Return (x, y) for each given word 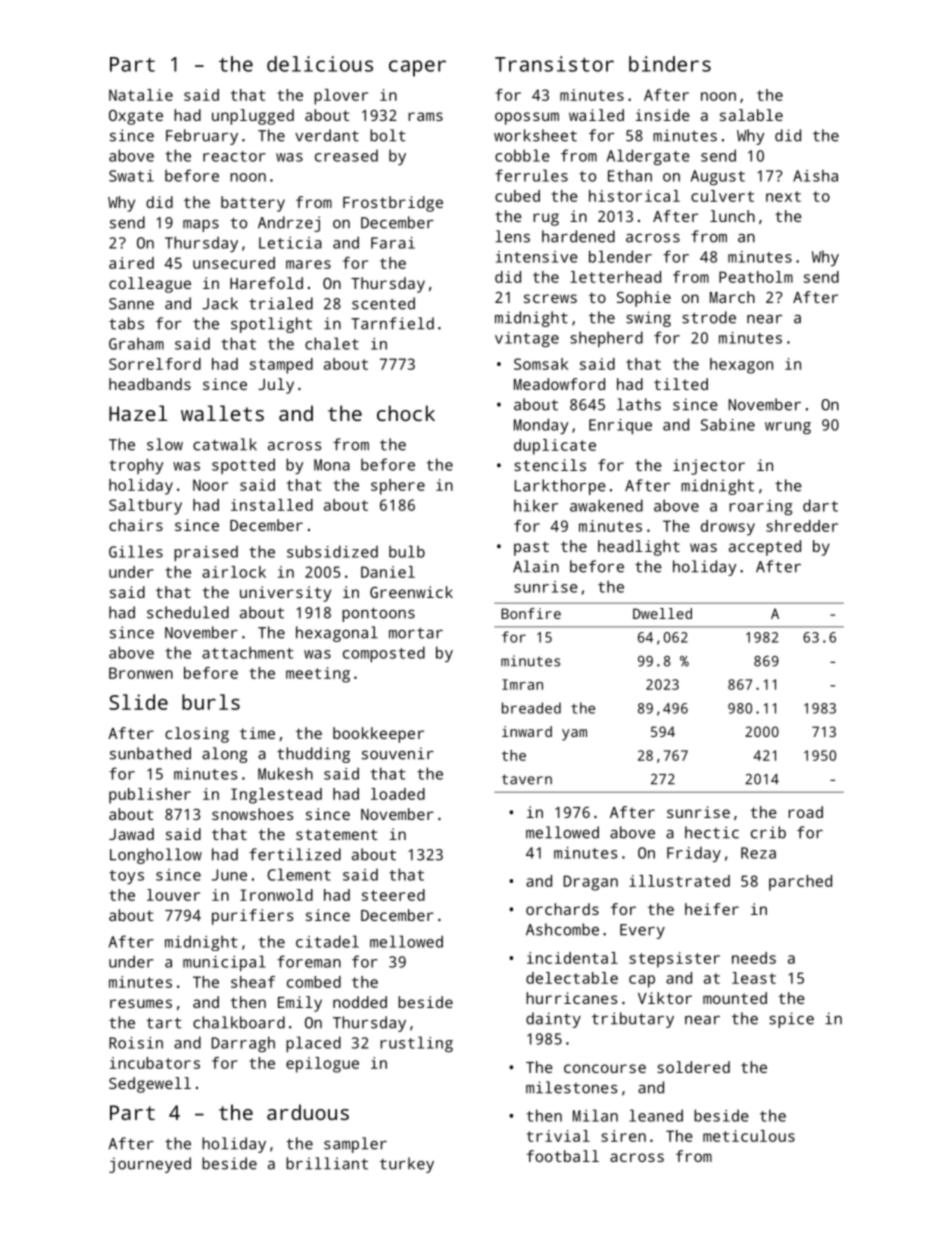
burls (211, 702)
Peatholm (756, 277)
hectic (712, 832)
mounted (735, 998)
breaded (531, 708)
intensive (537, 257)
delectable (572, 978)
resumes (141, 1003)
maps (201, 226)
